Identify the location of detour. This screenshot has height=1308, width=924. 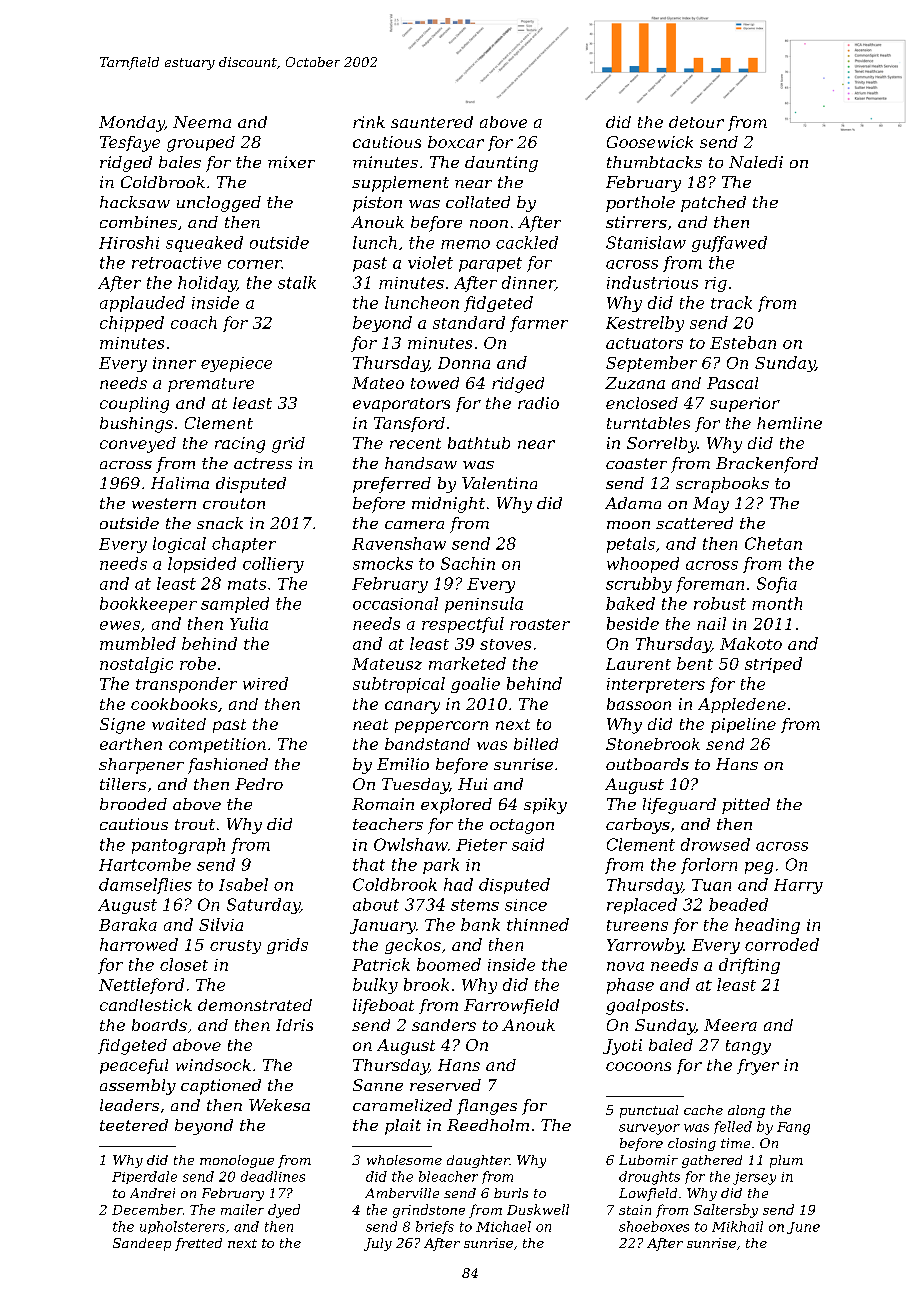
(696, 122).
